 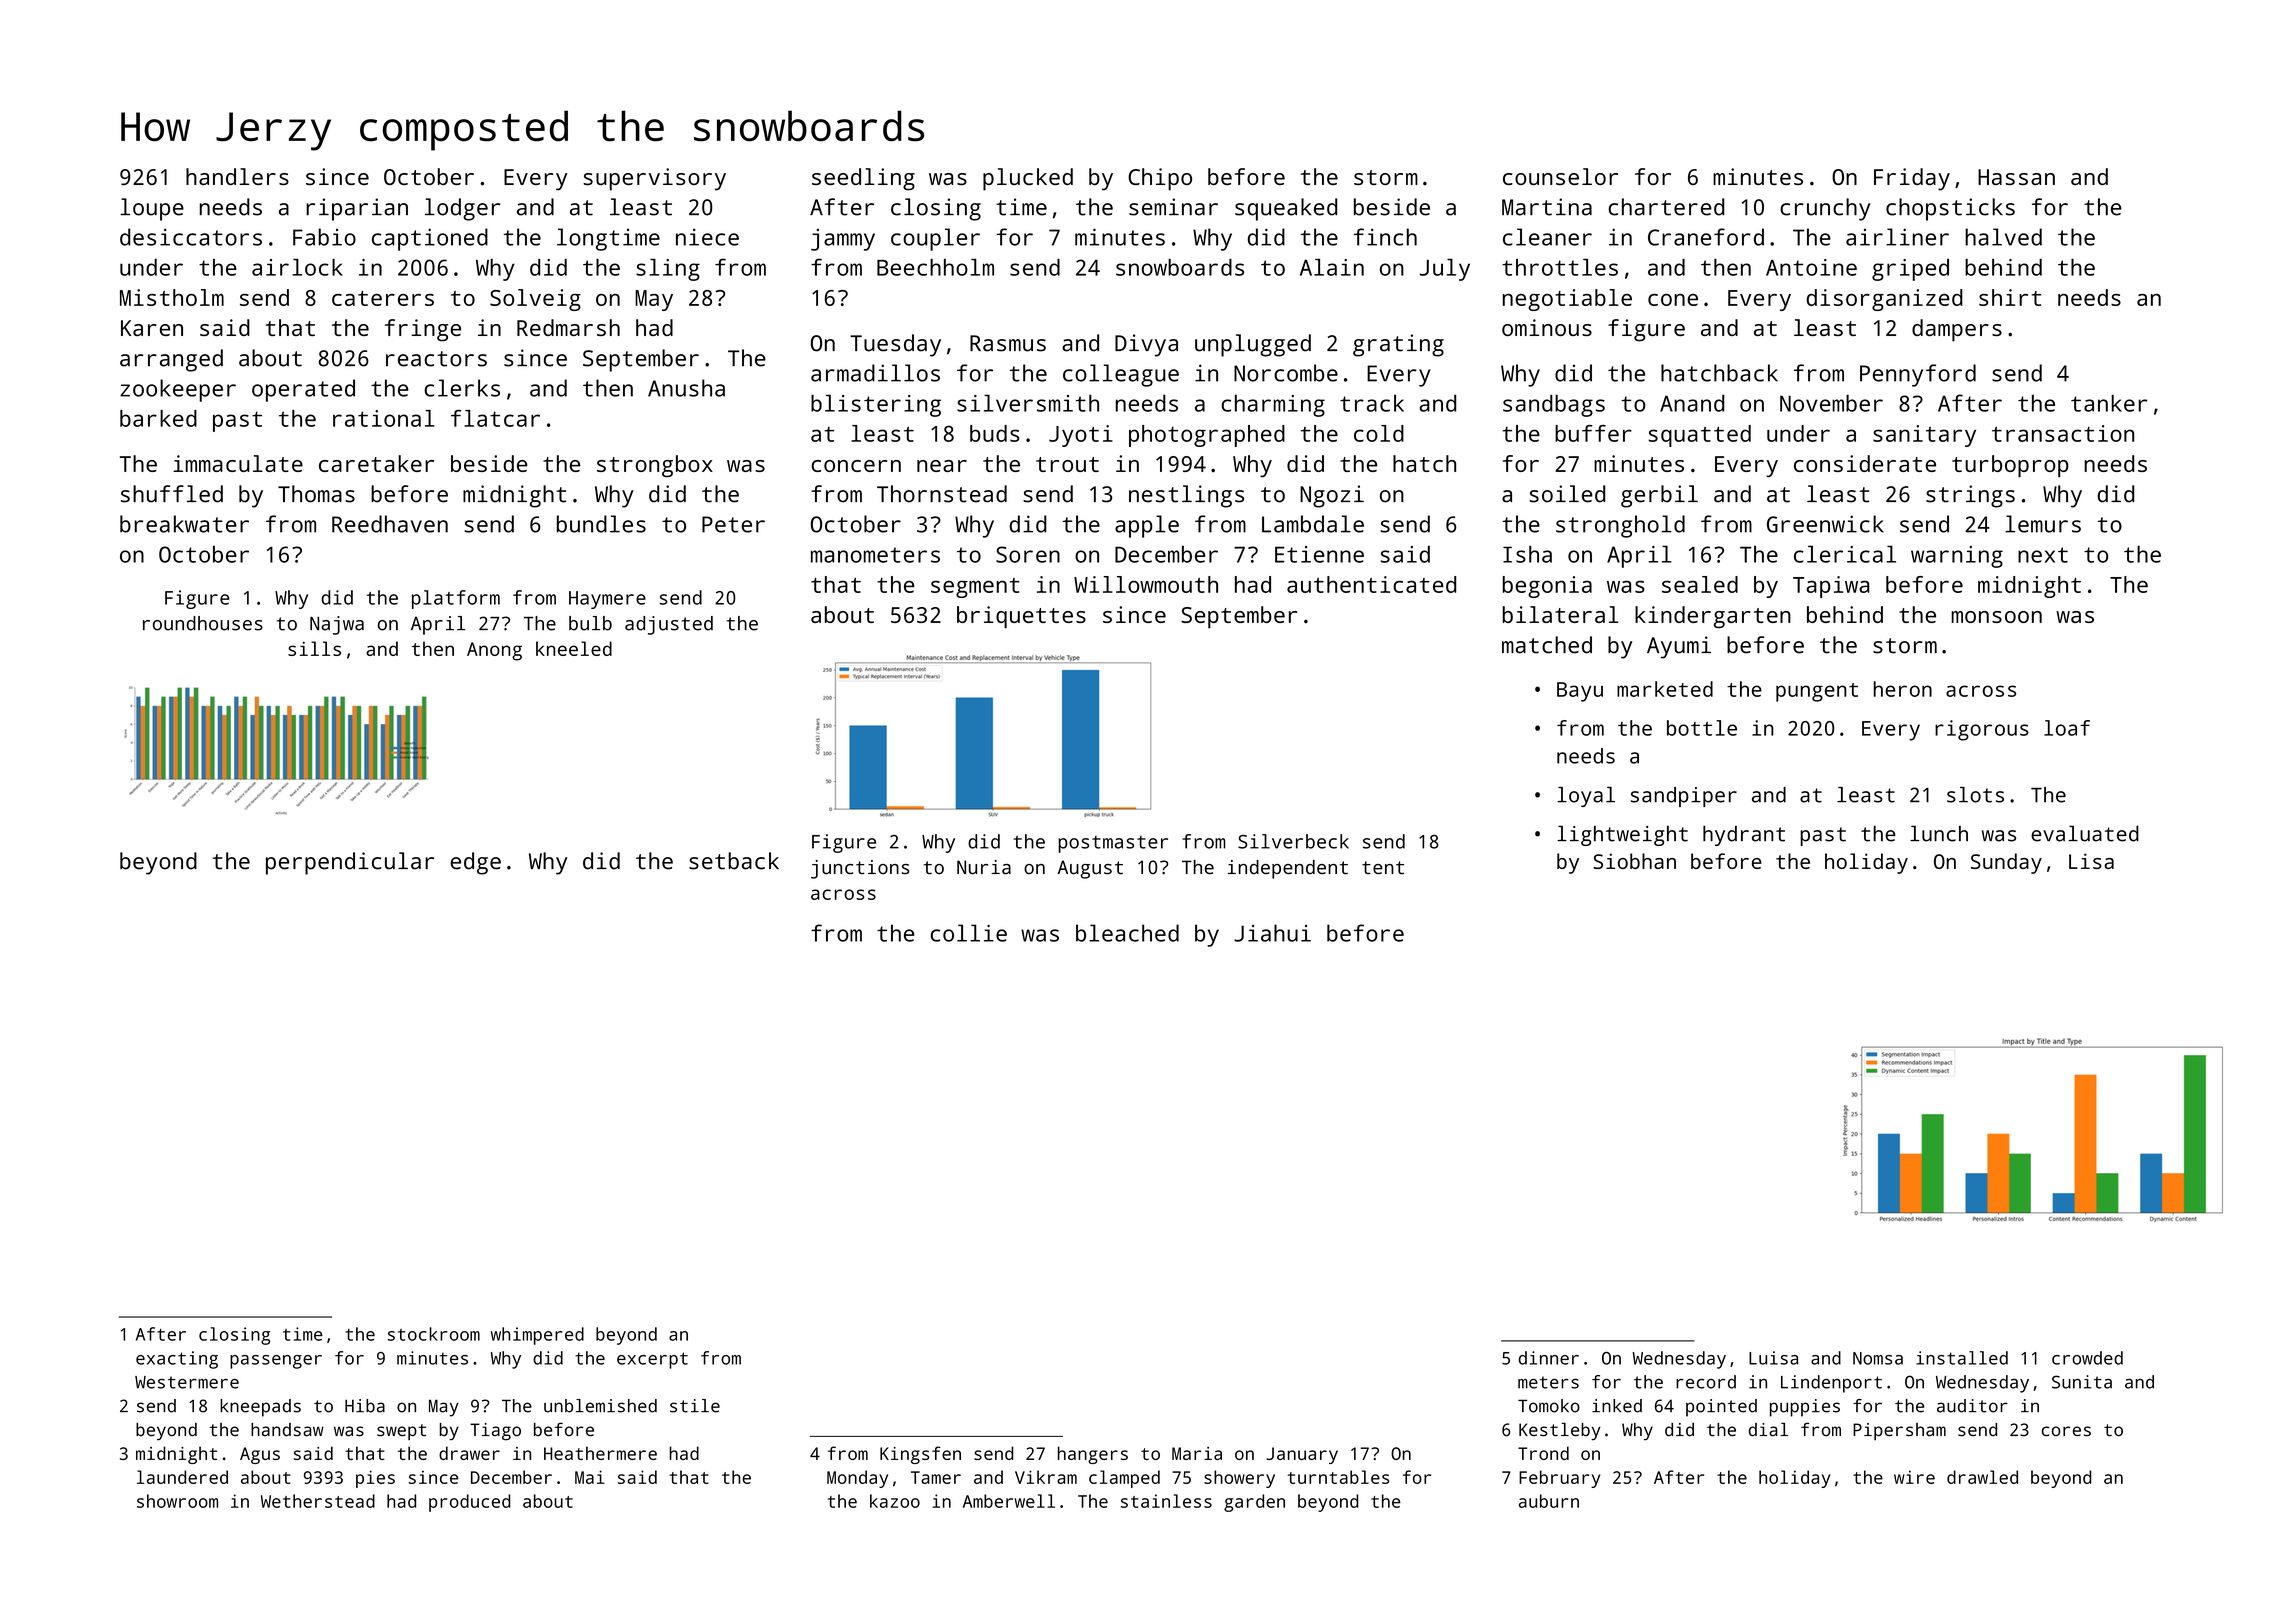 I want to click on unblemished, so click(x=600, y=1406).
